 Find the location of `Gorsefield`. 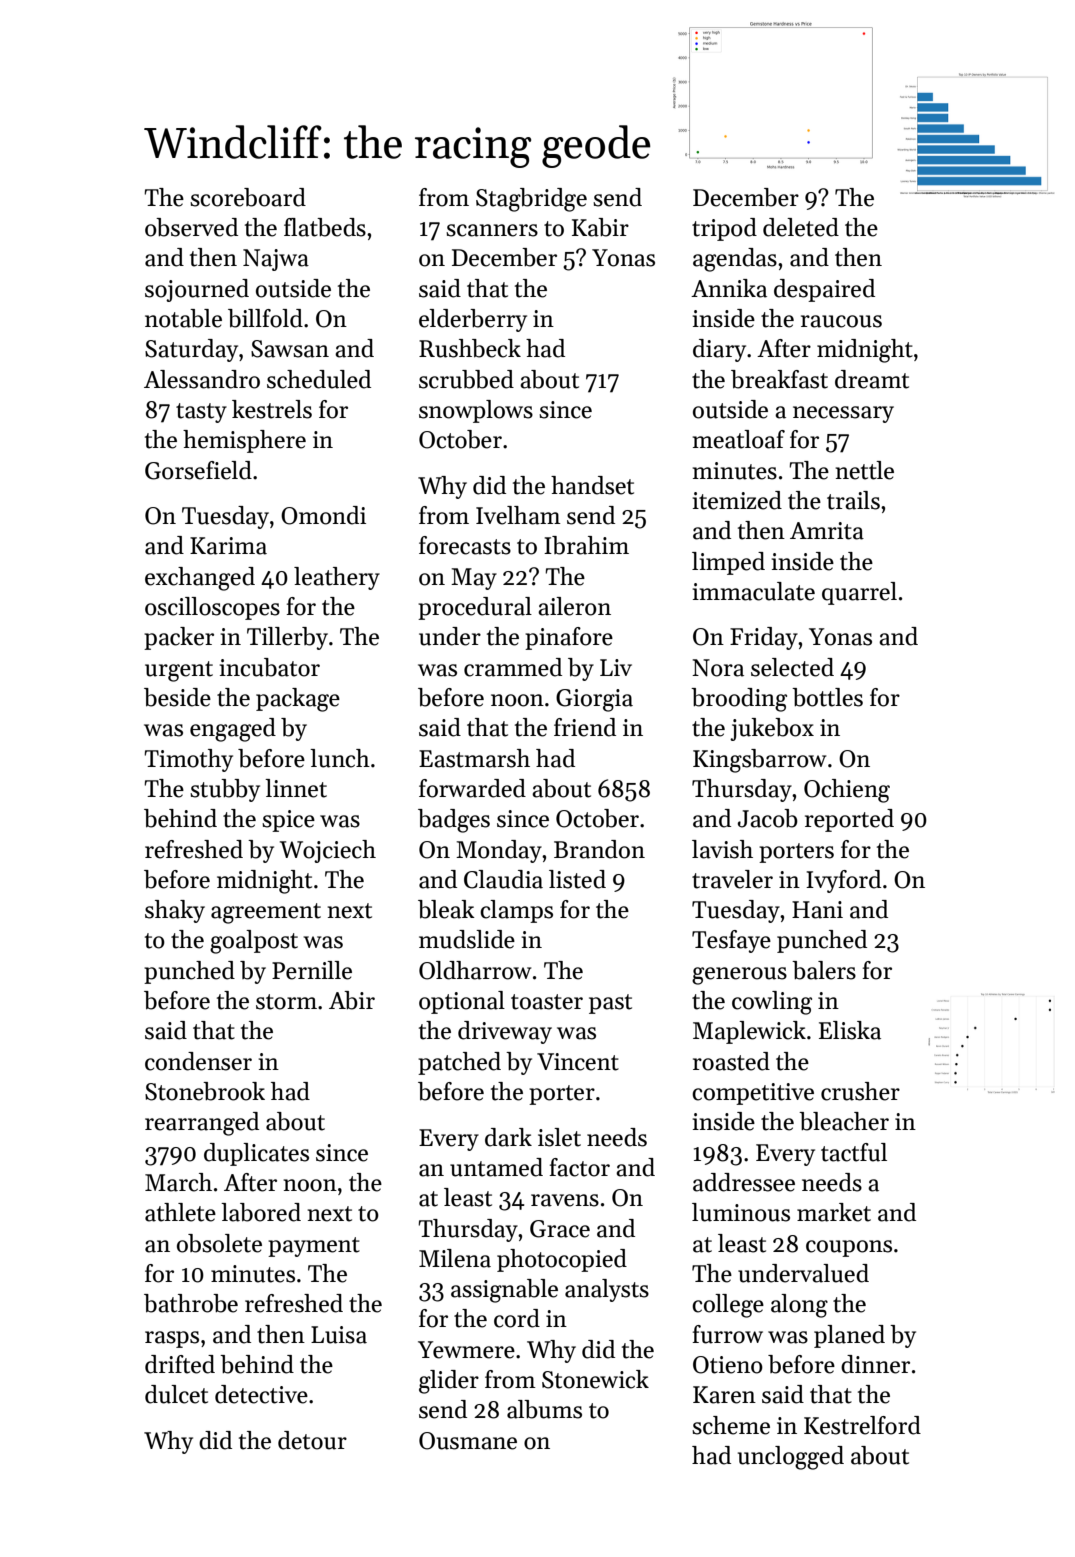

Gorsefield is located at coordinates (198, 470).
